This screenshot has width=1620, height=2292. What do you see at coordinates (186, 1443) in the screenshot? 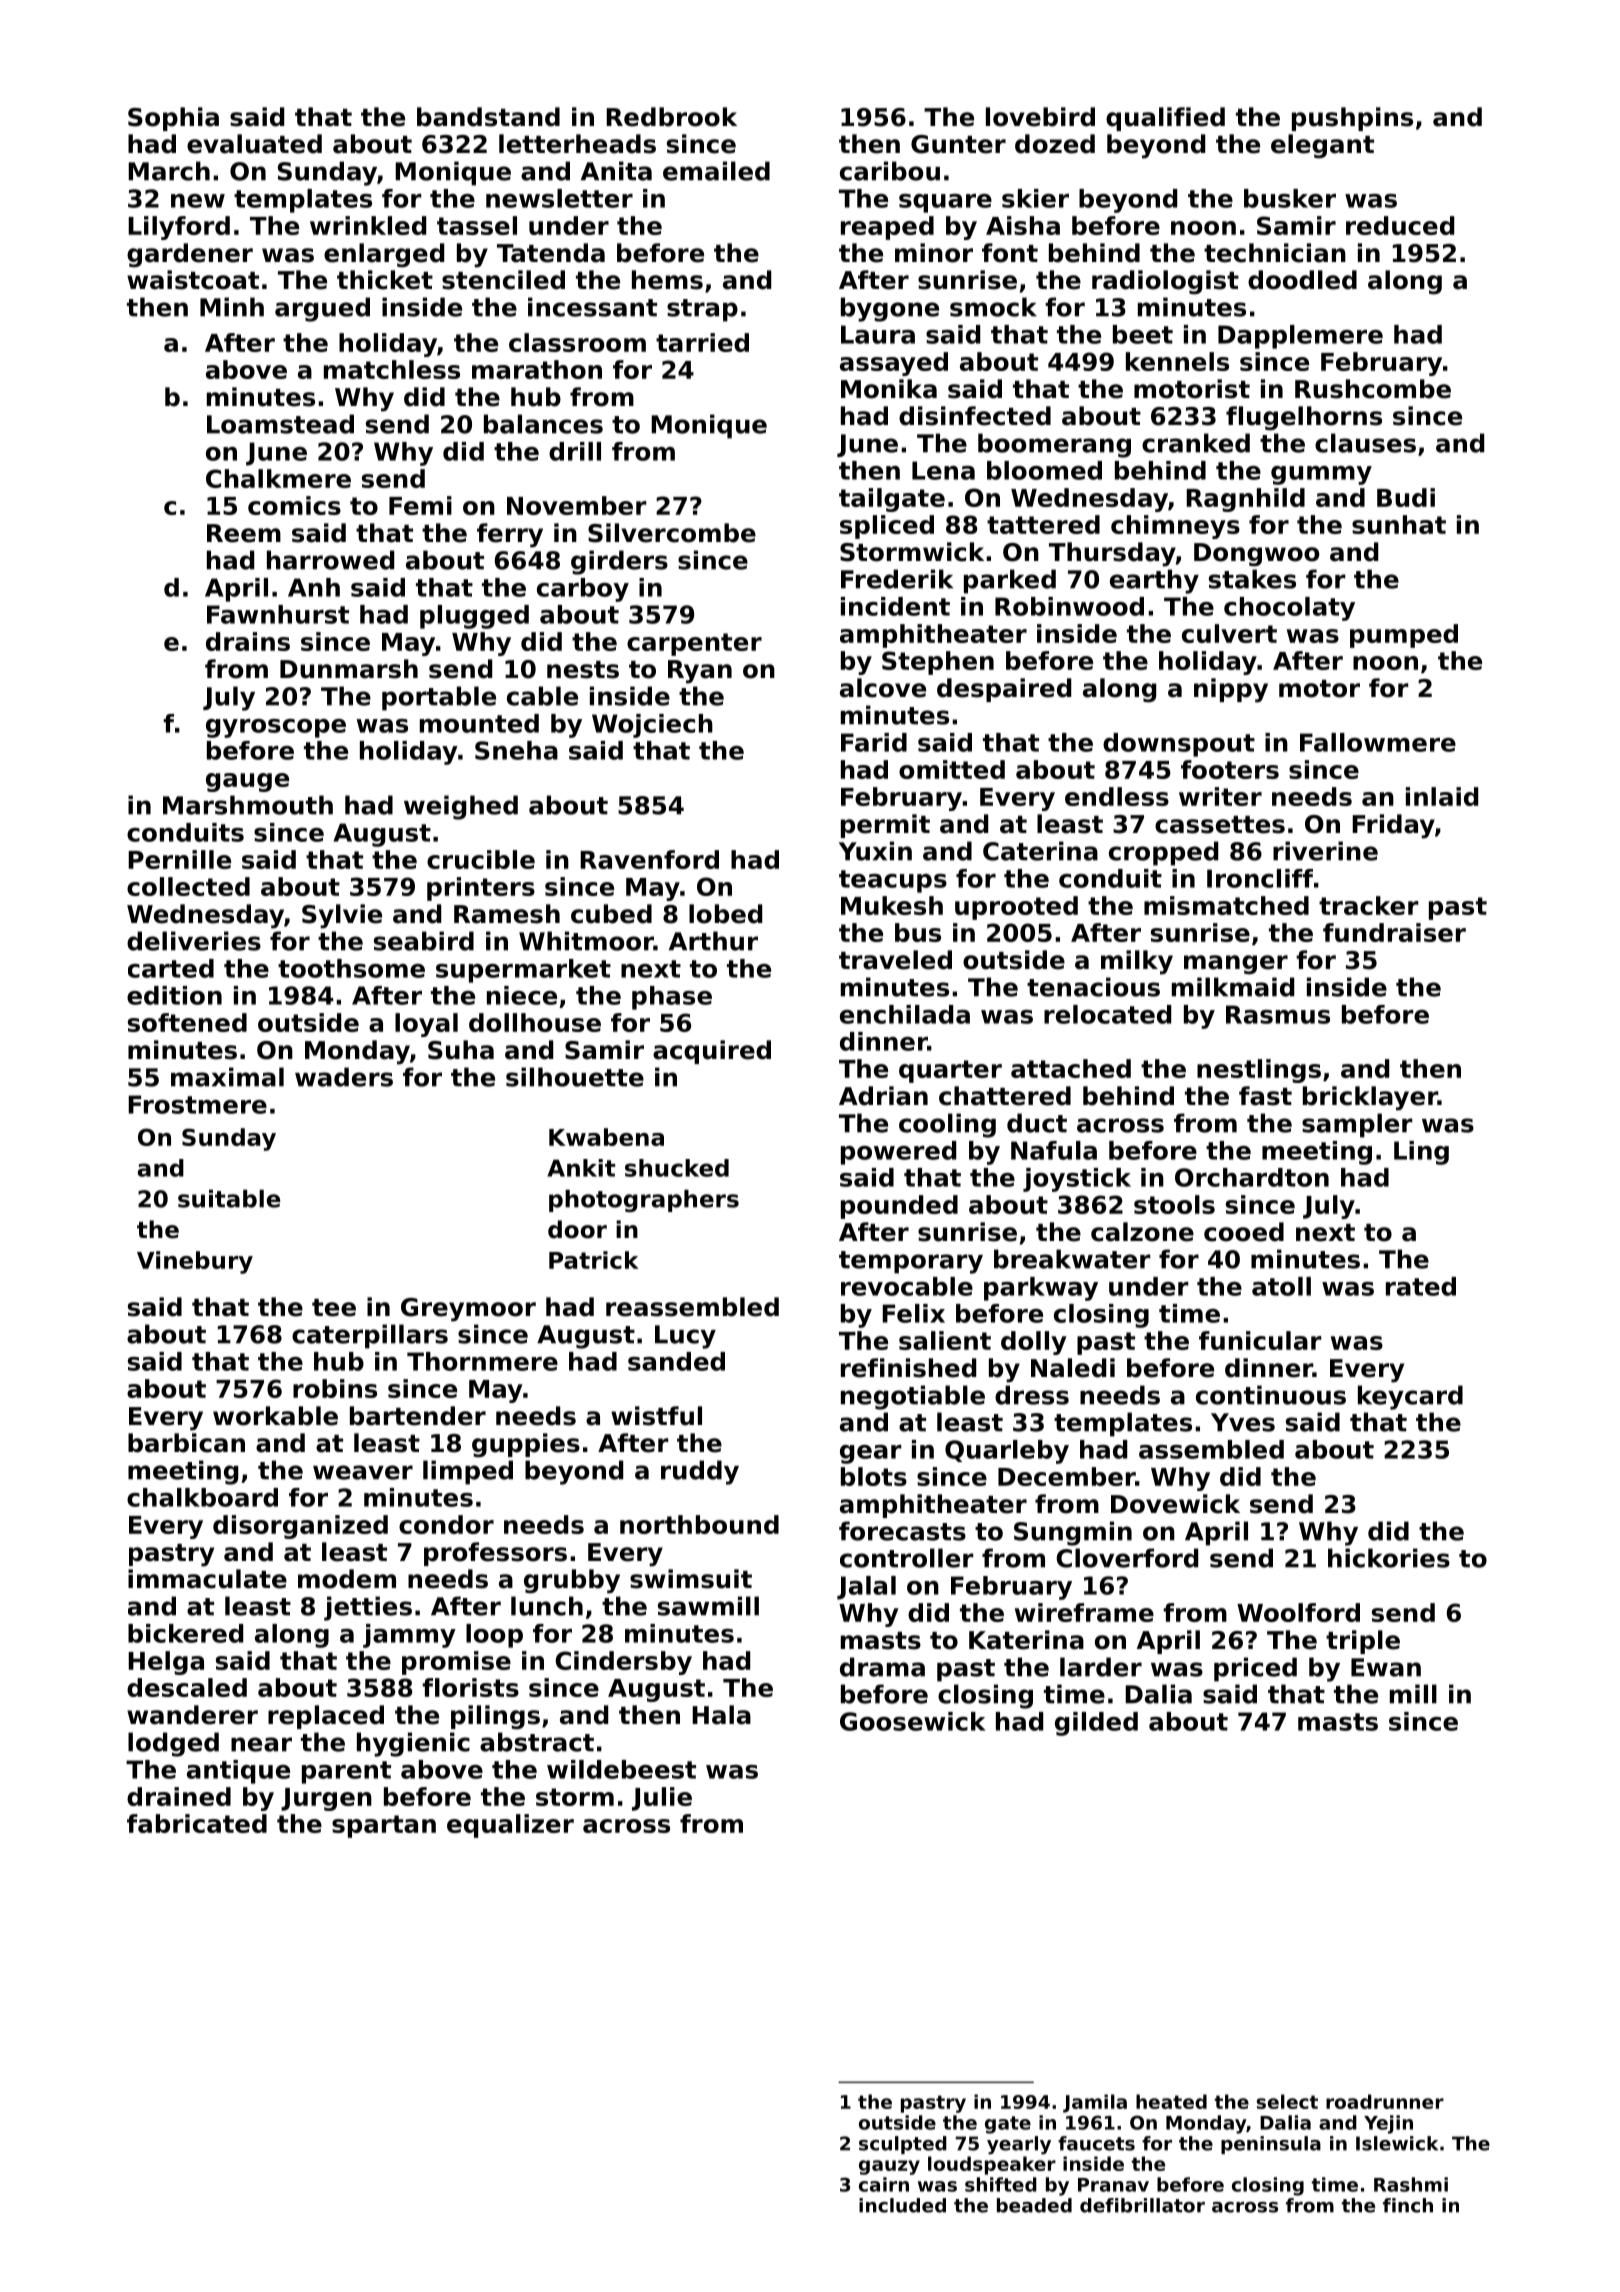
I see `barbican` at bounding box center [186, 1443].
